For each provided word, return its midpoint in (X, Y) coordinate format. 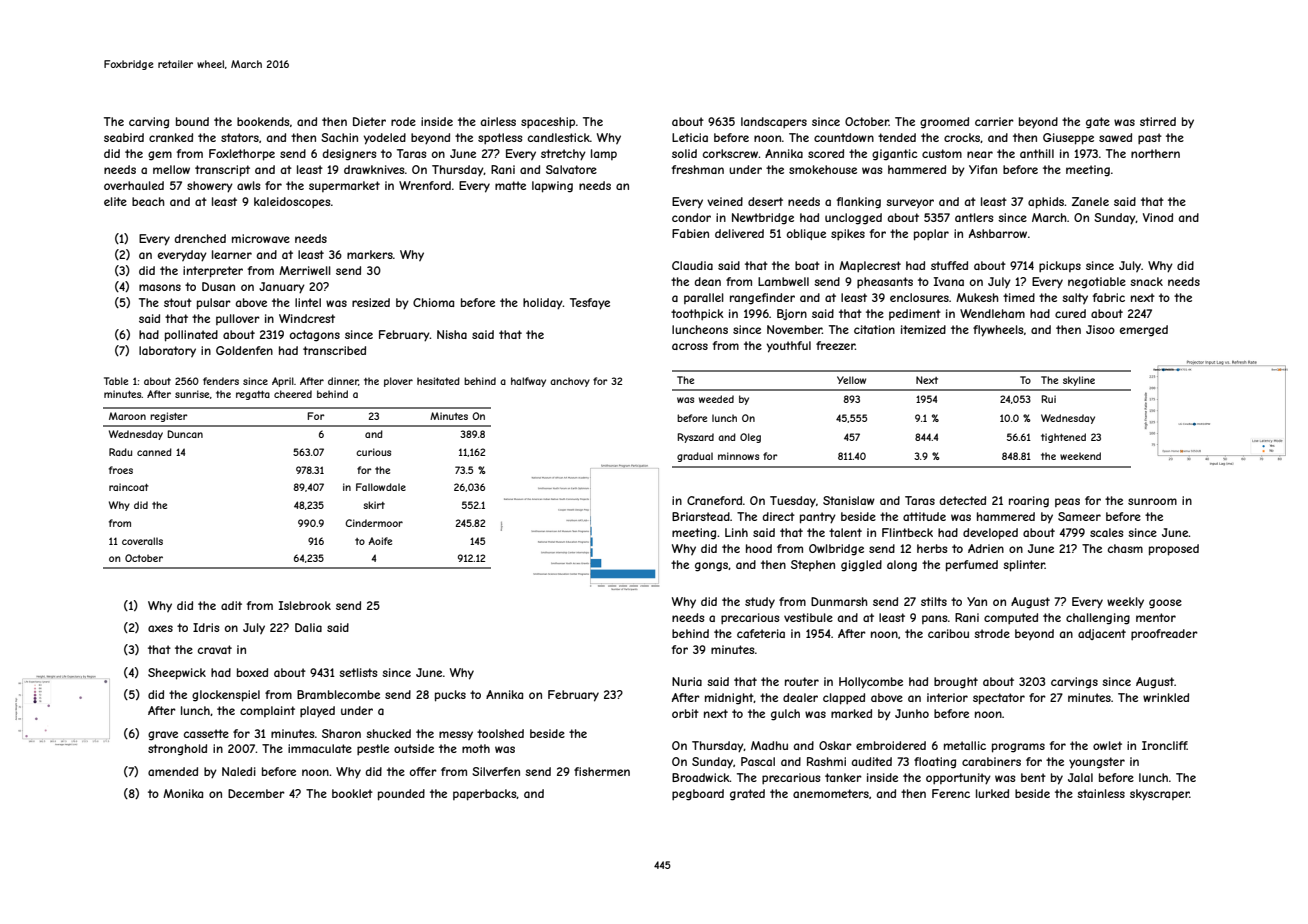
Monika (183, 793)
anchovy (570, 382)
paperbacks (485, 795)
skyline (1079, 381)
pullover (238, 319)
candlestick (559, 137)
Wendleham (992, 313)
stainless (1101, 793)
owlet (1107, 745)
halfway (528, 382)
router (802, 681)
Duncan (185, 434)
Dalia (308, 627)
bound (192, 121)
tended (897, 137)
